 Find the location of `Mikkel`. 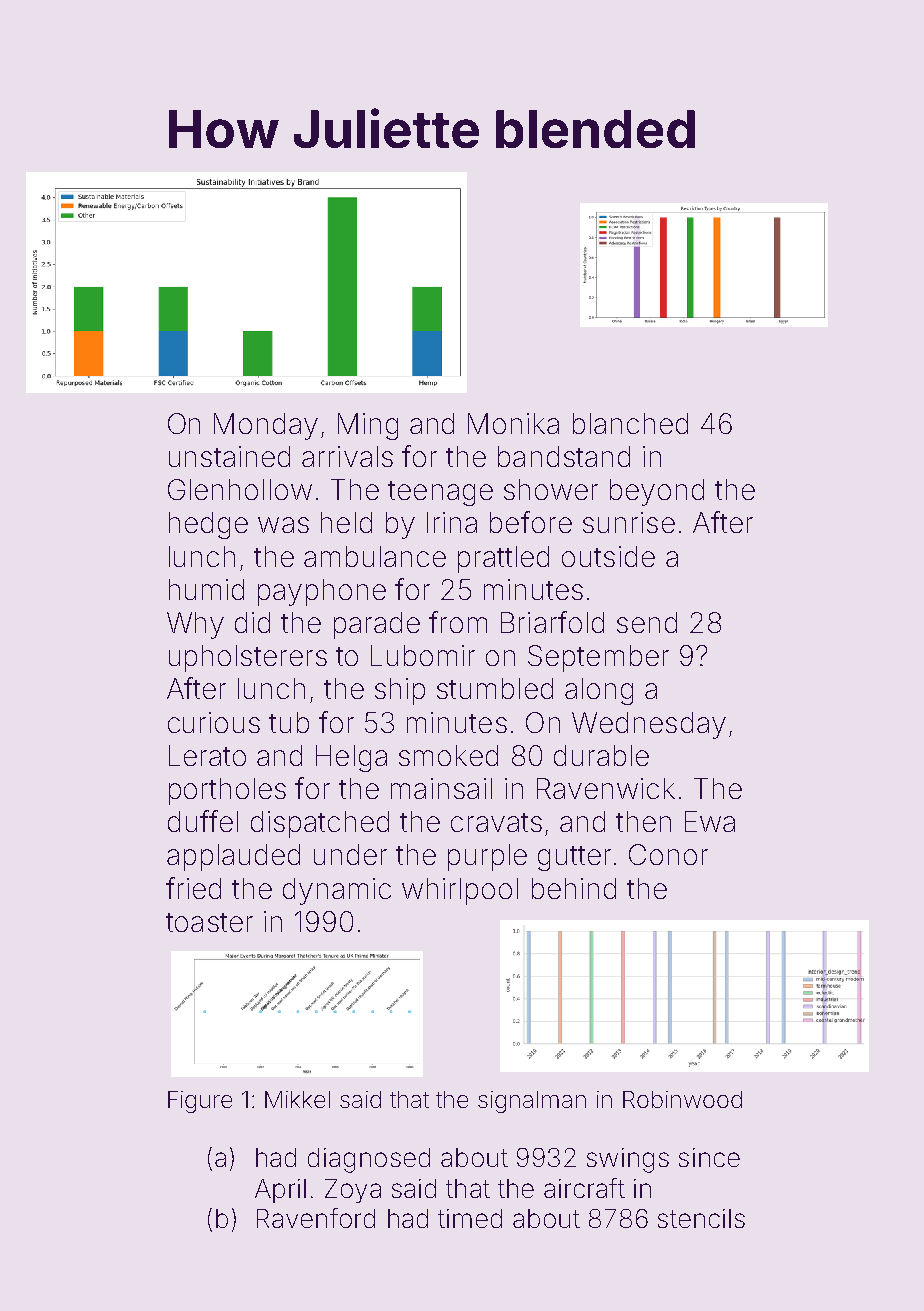

Mikkel is located at coordinates (297, 1099).
